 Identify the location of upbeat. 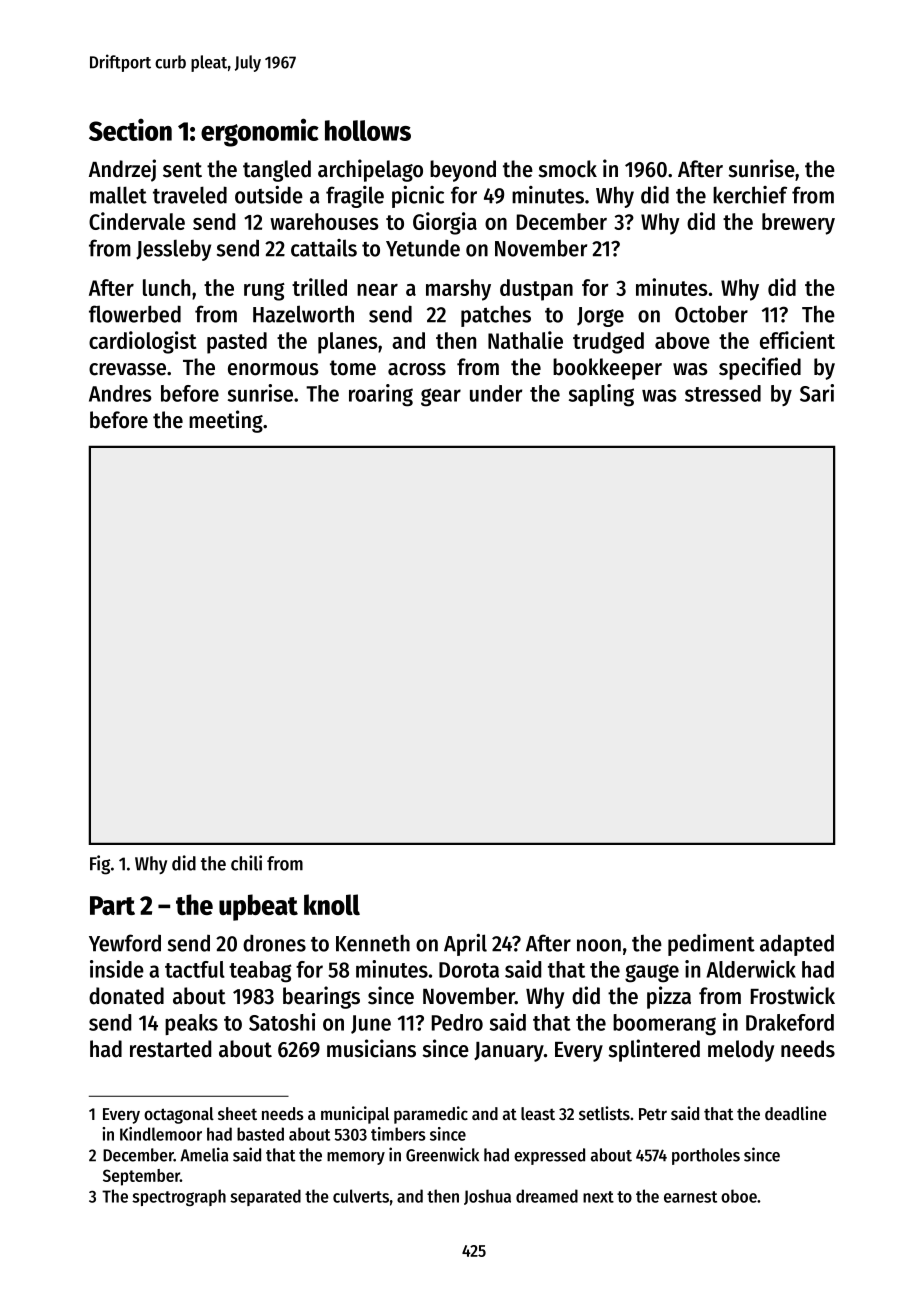
(258, 907).
